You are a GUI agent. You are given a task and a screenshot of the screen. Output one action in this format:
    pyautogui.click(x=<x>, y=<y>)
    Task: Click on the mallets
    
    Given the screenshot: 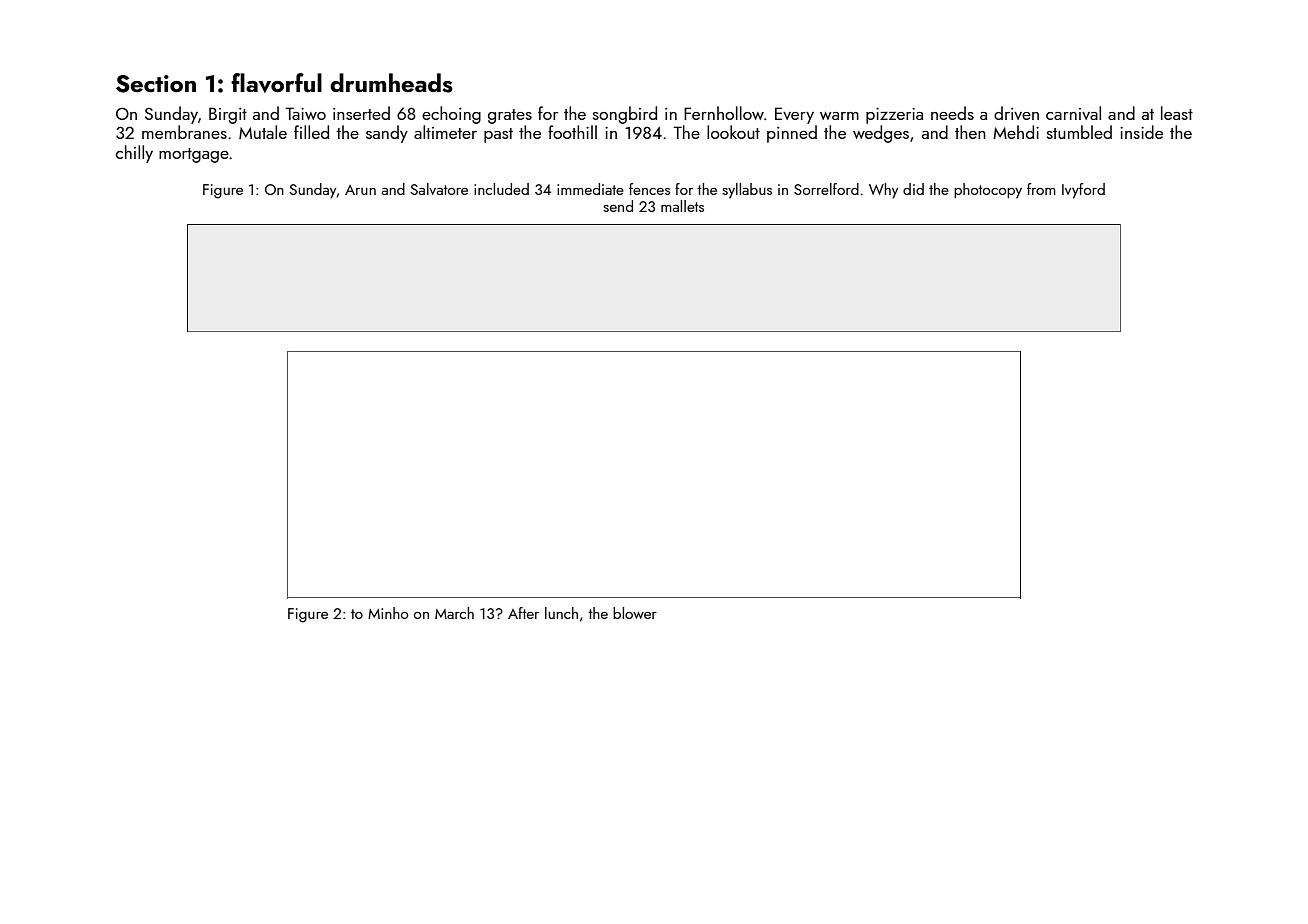 What is the action you would take?
    pyautogui.click(x=682, y=206)
